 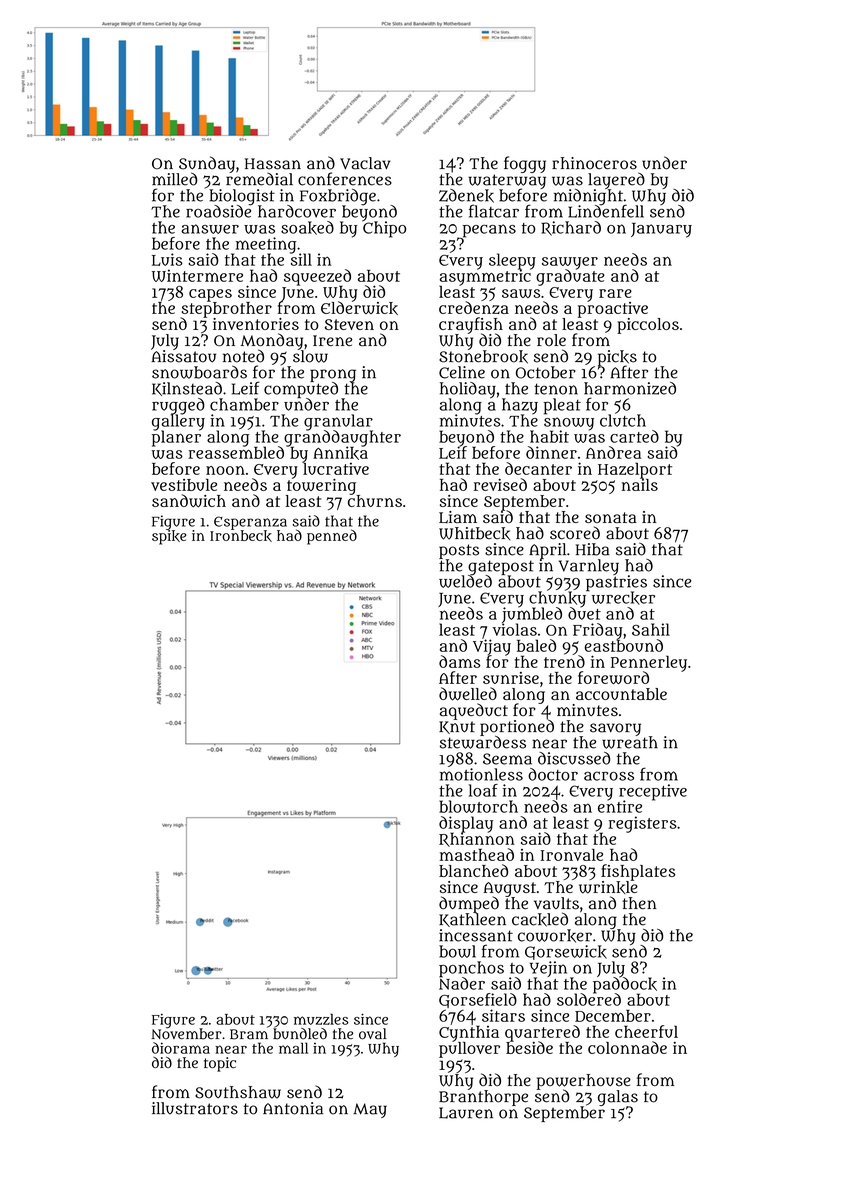 I want to click on discussed, so click(x=574, y=758).
